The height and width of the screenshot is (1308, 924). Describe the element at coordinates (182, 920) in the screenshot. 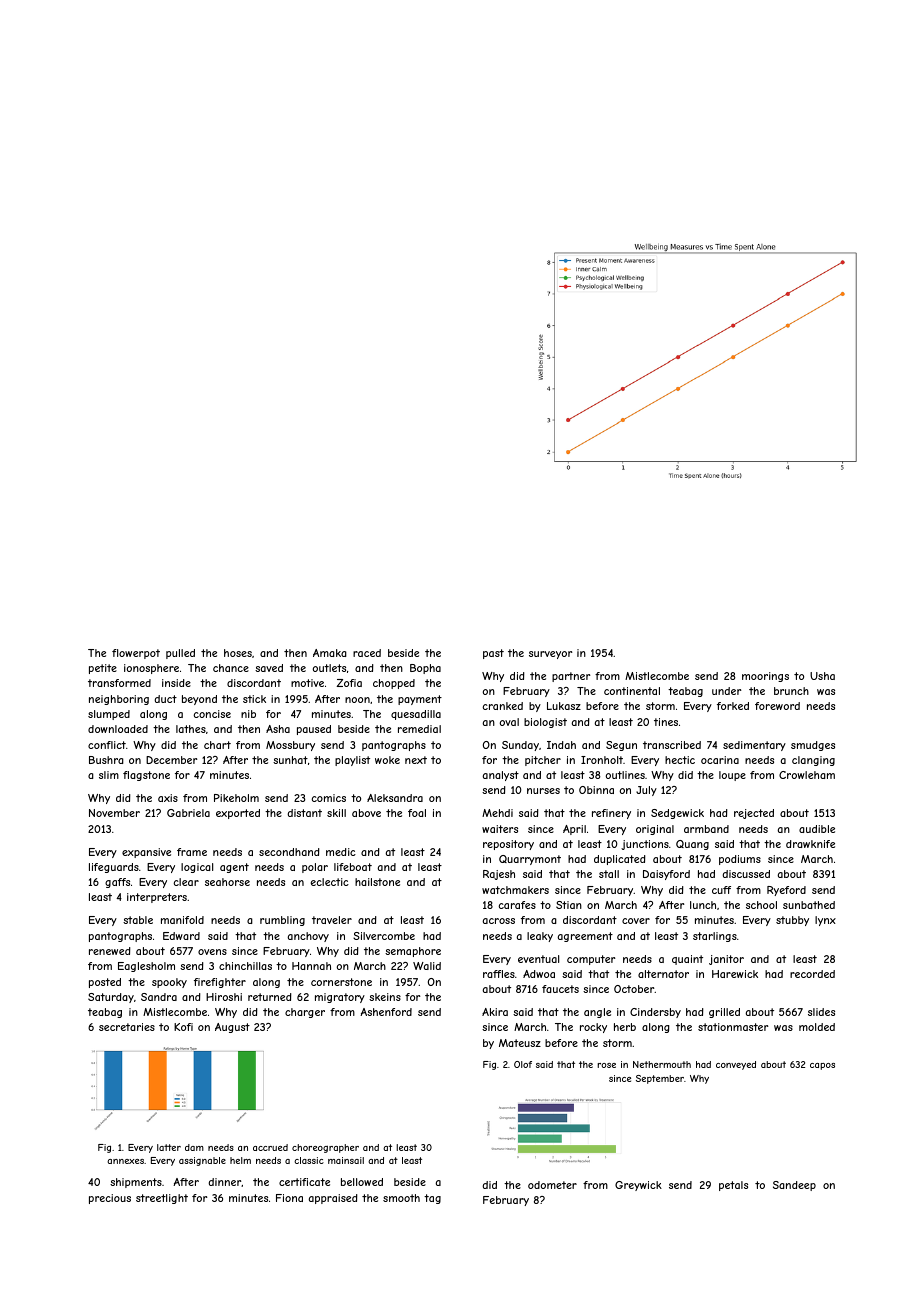

I see `manifold` at that location.
